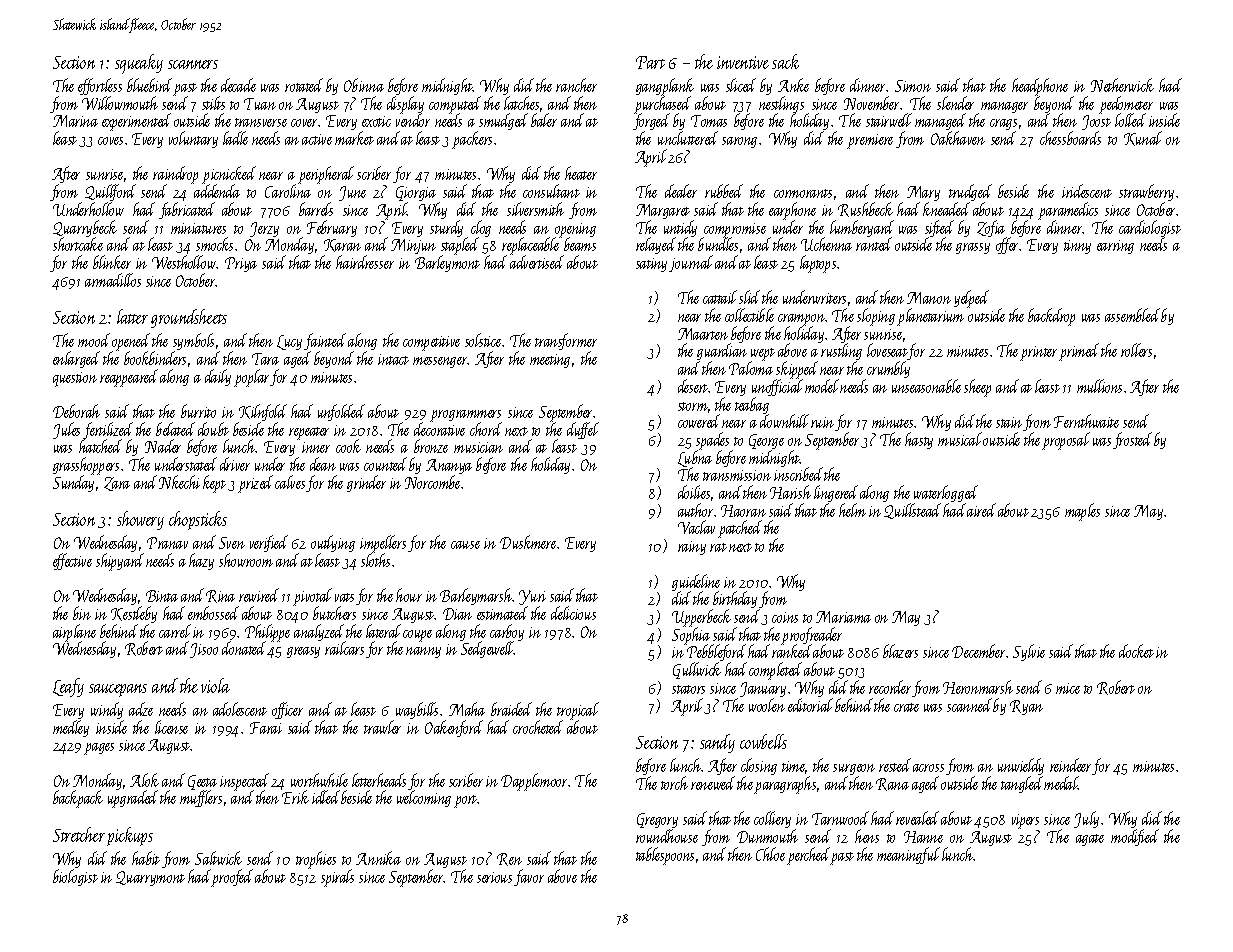  Describe the element at coordinates (72, 561) in the page. I see `effective` at that location.
